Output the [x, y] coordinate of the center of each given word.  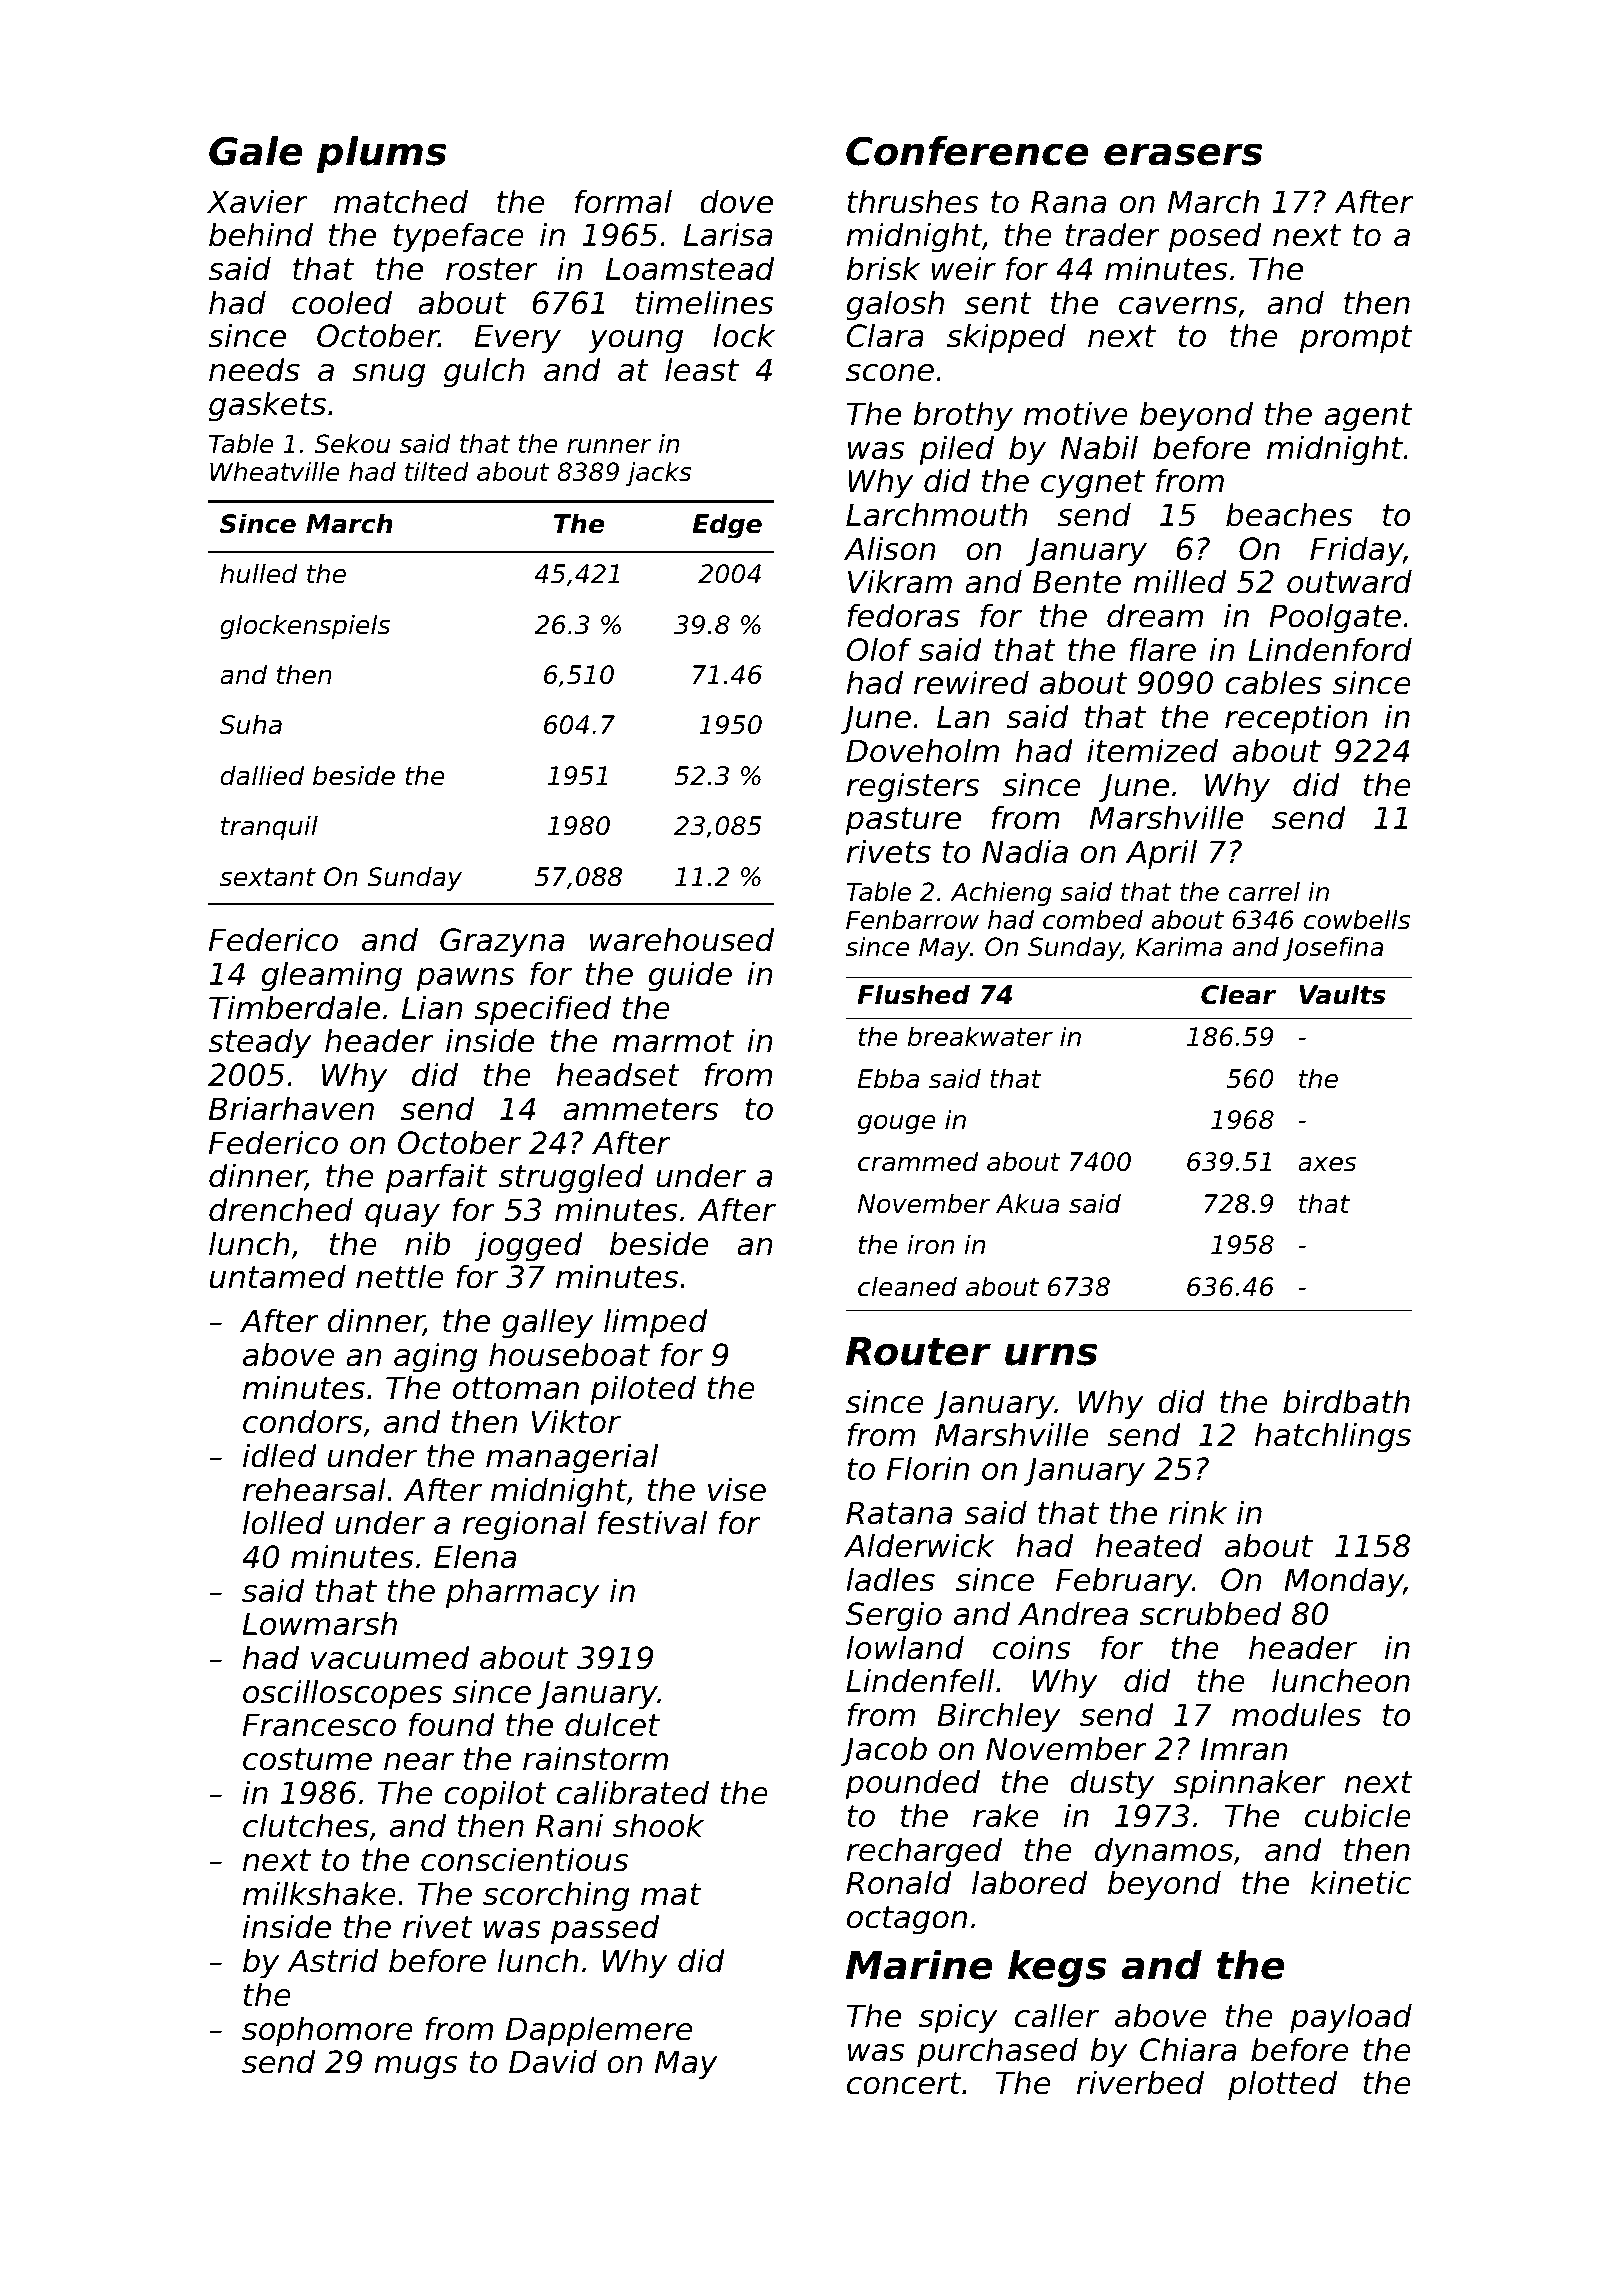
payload [1351, 2018]
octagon [907, 1920]
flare [1163, 649]
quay [402, 1216]
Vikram [900, 581]
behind [261, 234]
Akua [1027, 1203]
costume [307, 1759]
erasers [1183, 154]
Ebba [888, 1078]
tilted [437, 472]
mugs [416, 2068]
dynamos [1164, 1852]
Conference [967, 151]
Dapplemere [599, 2031]
